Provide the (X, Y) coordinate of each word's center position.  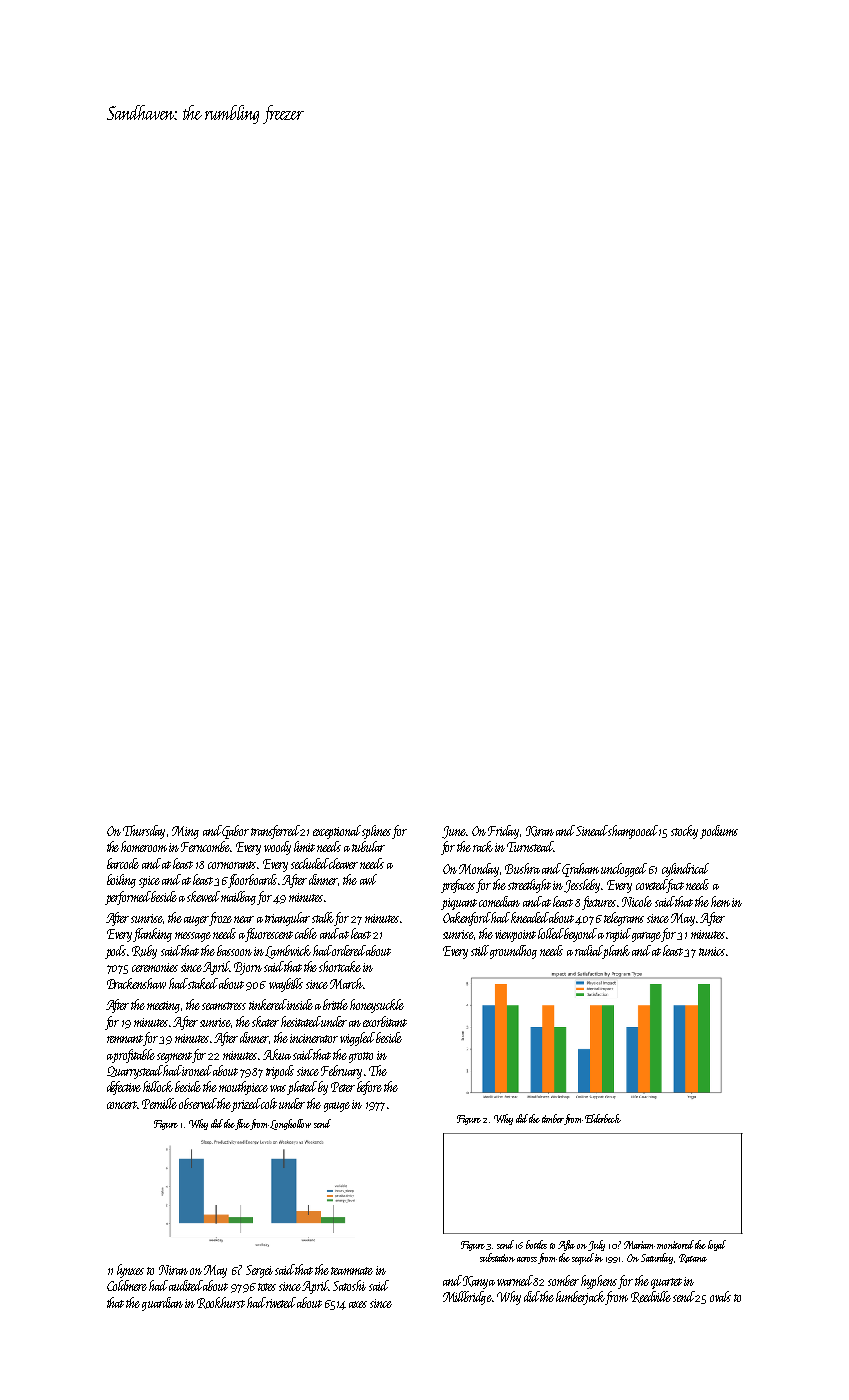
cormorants (232, 865)
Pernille (159, 1103)
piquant (459, 904)
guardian (162, 1304)
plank (616, 952)
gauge (337, 1107)
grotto (361, 1057)
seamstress (224, 1006)
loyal (717, 1245)
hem (720, 901)
